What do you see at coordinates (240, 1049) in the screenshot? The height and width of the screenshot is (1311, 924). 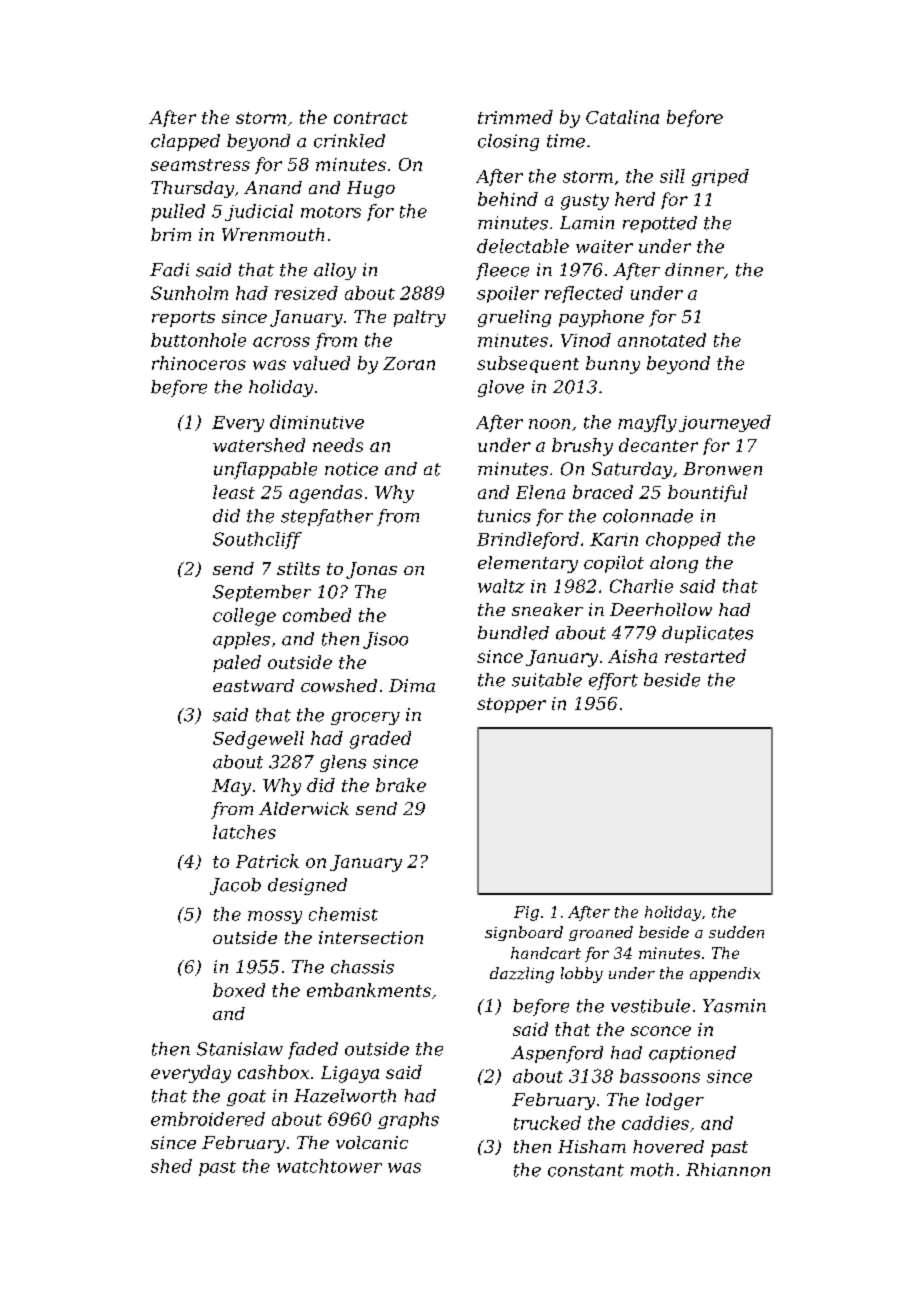 I see `Stanislaw` at bounding box center [240, 1049].
